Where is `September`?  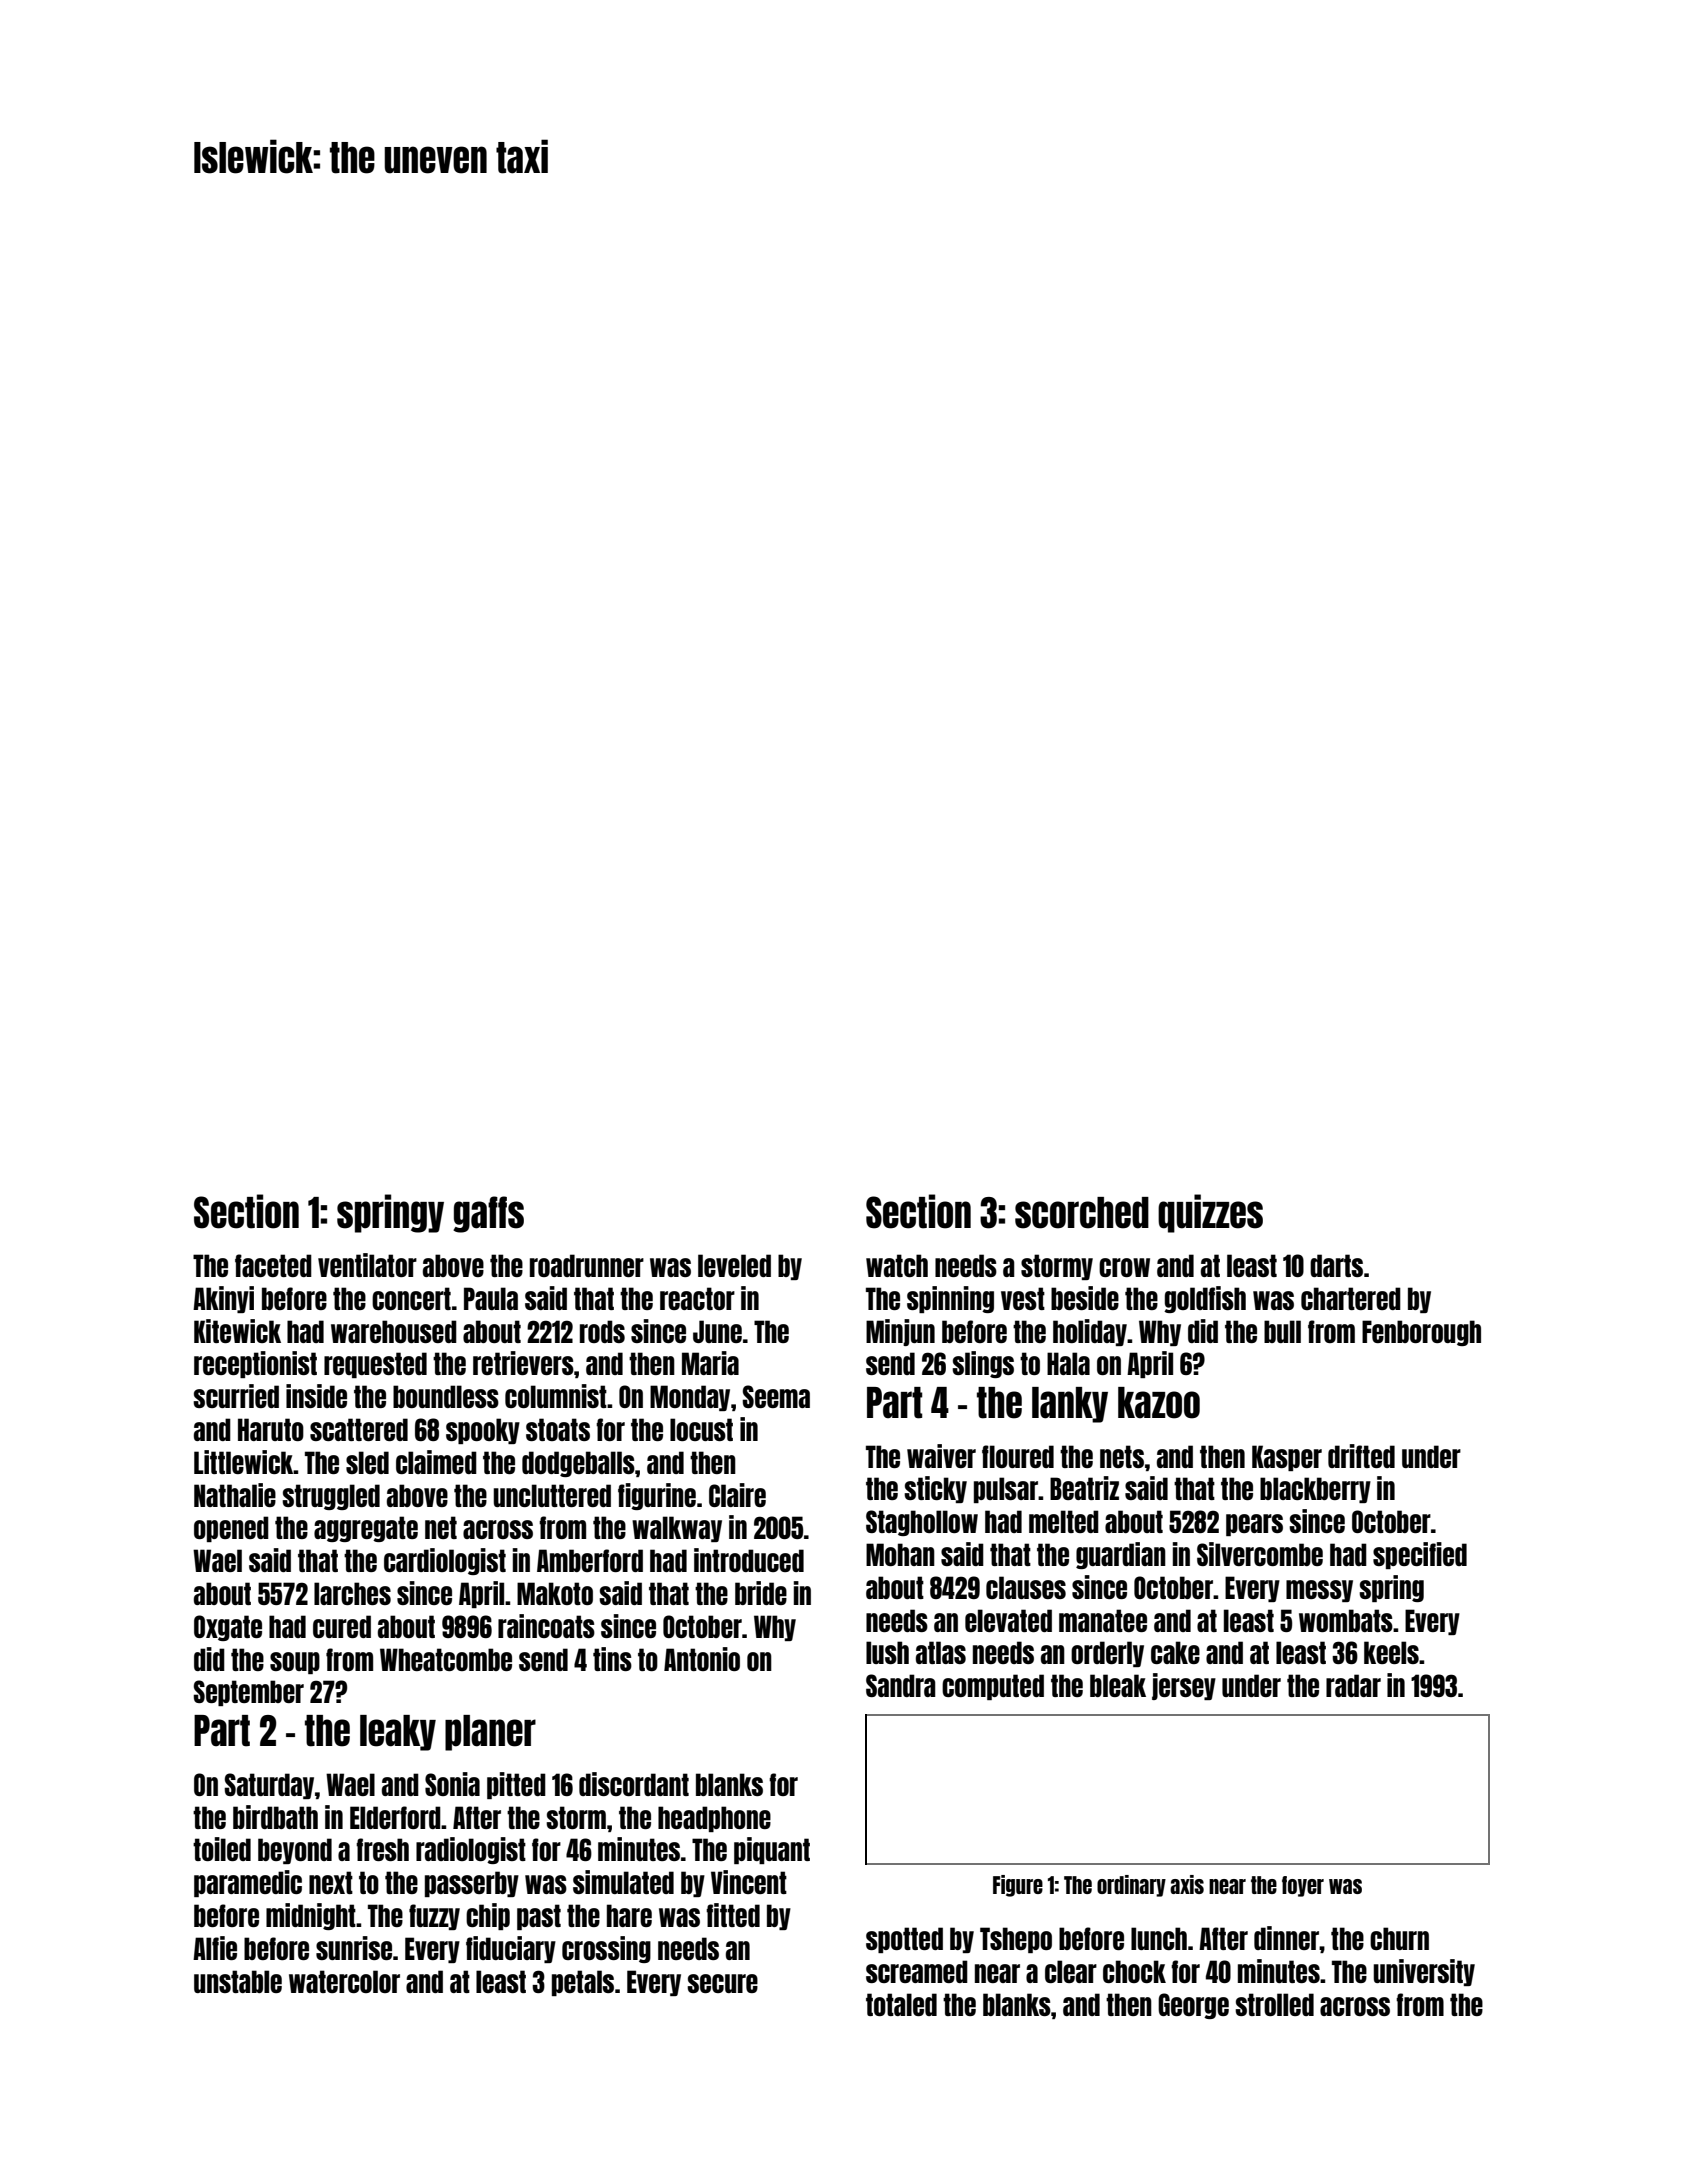 September is located at coordinates (248, 1693).
